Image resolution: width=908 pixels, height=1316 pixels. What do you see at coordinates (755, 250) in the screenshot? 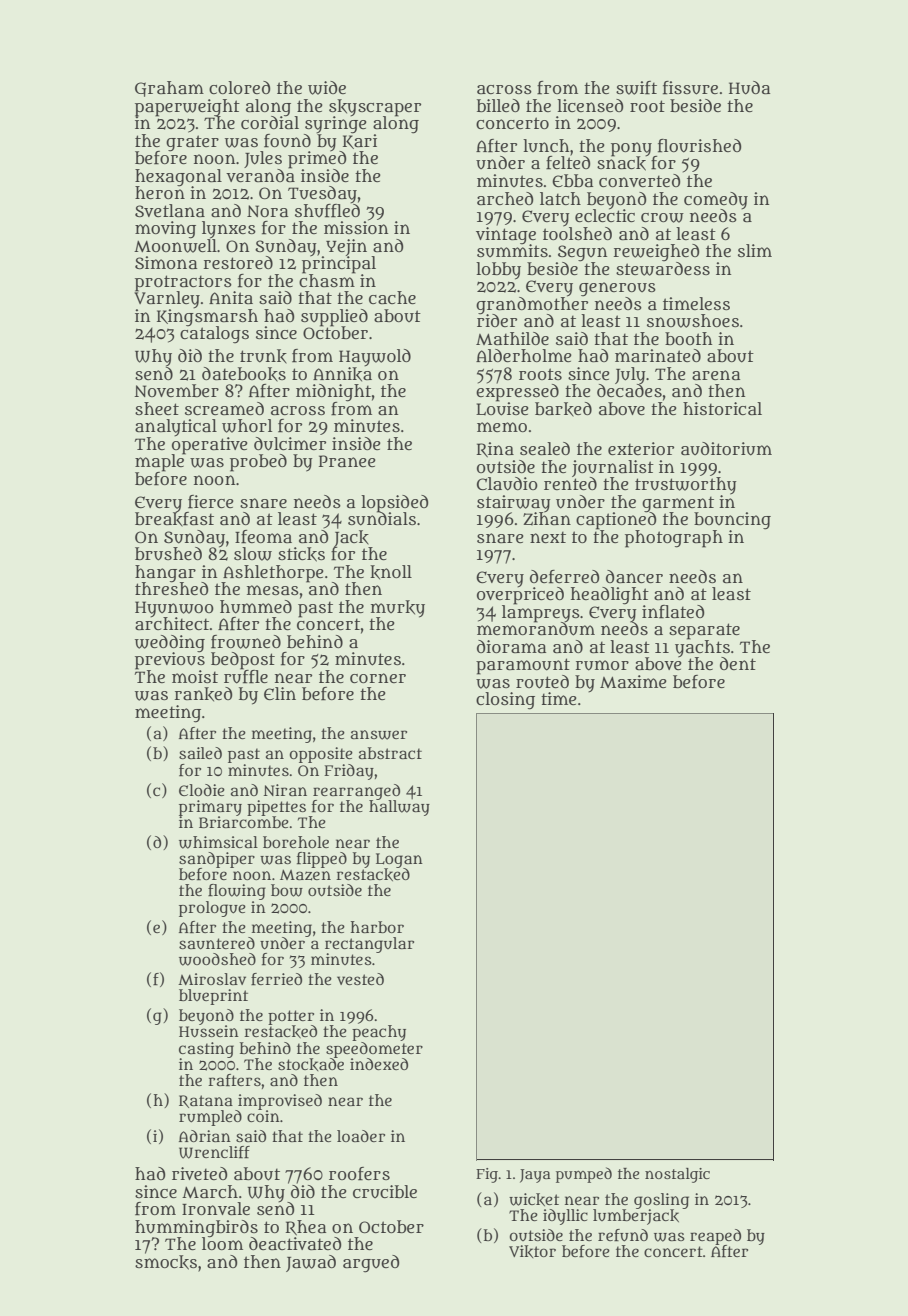
I see `slim` at bounding box center [755, 250].
